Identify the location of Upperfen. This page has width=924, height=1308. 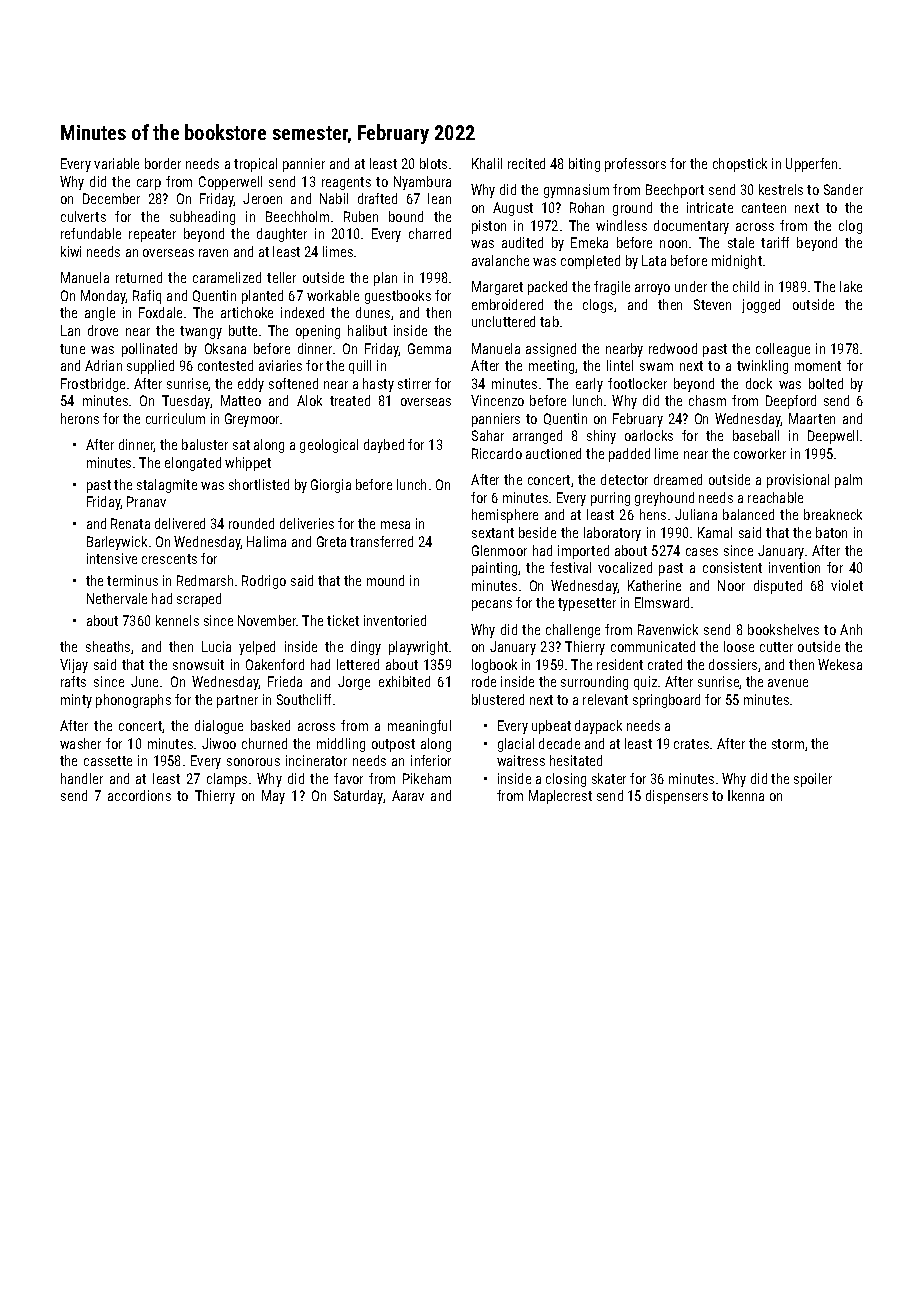
(811, 165).
